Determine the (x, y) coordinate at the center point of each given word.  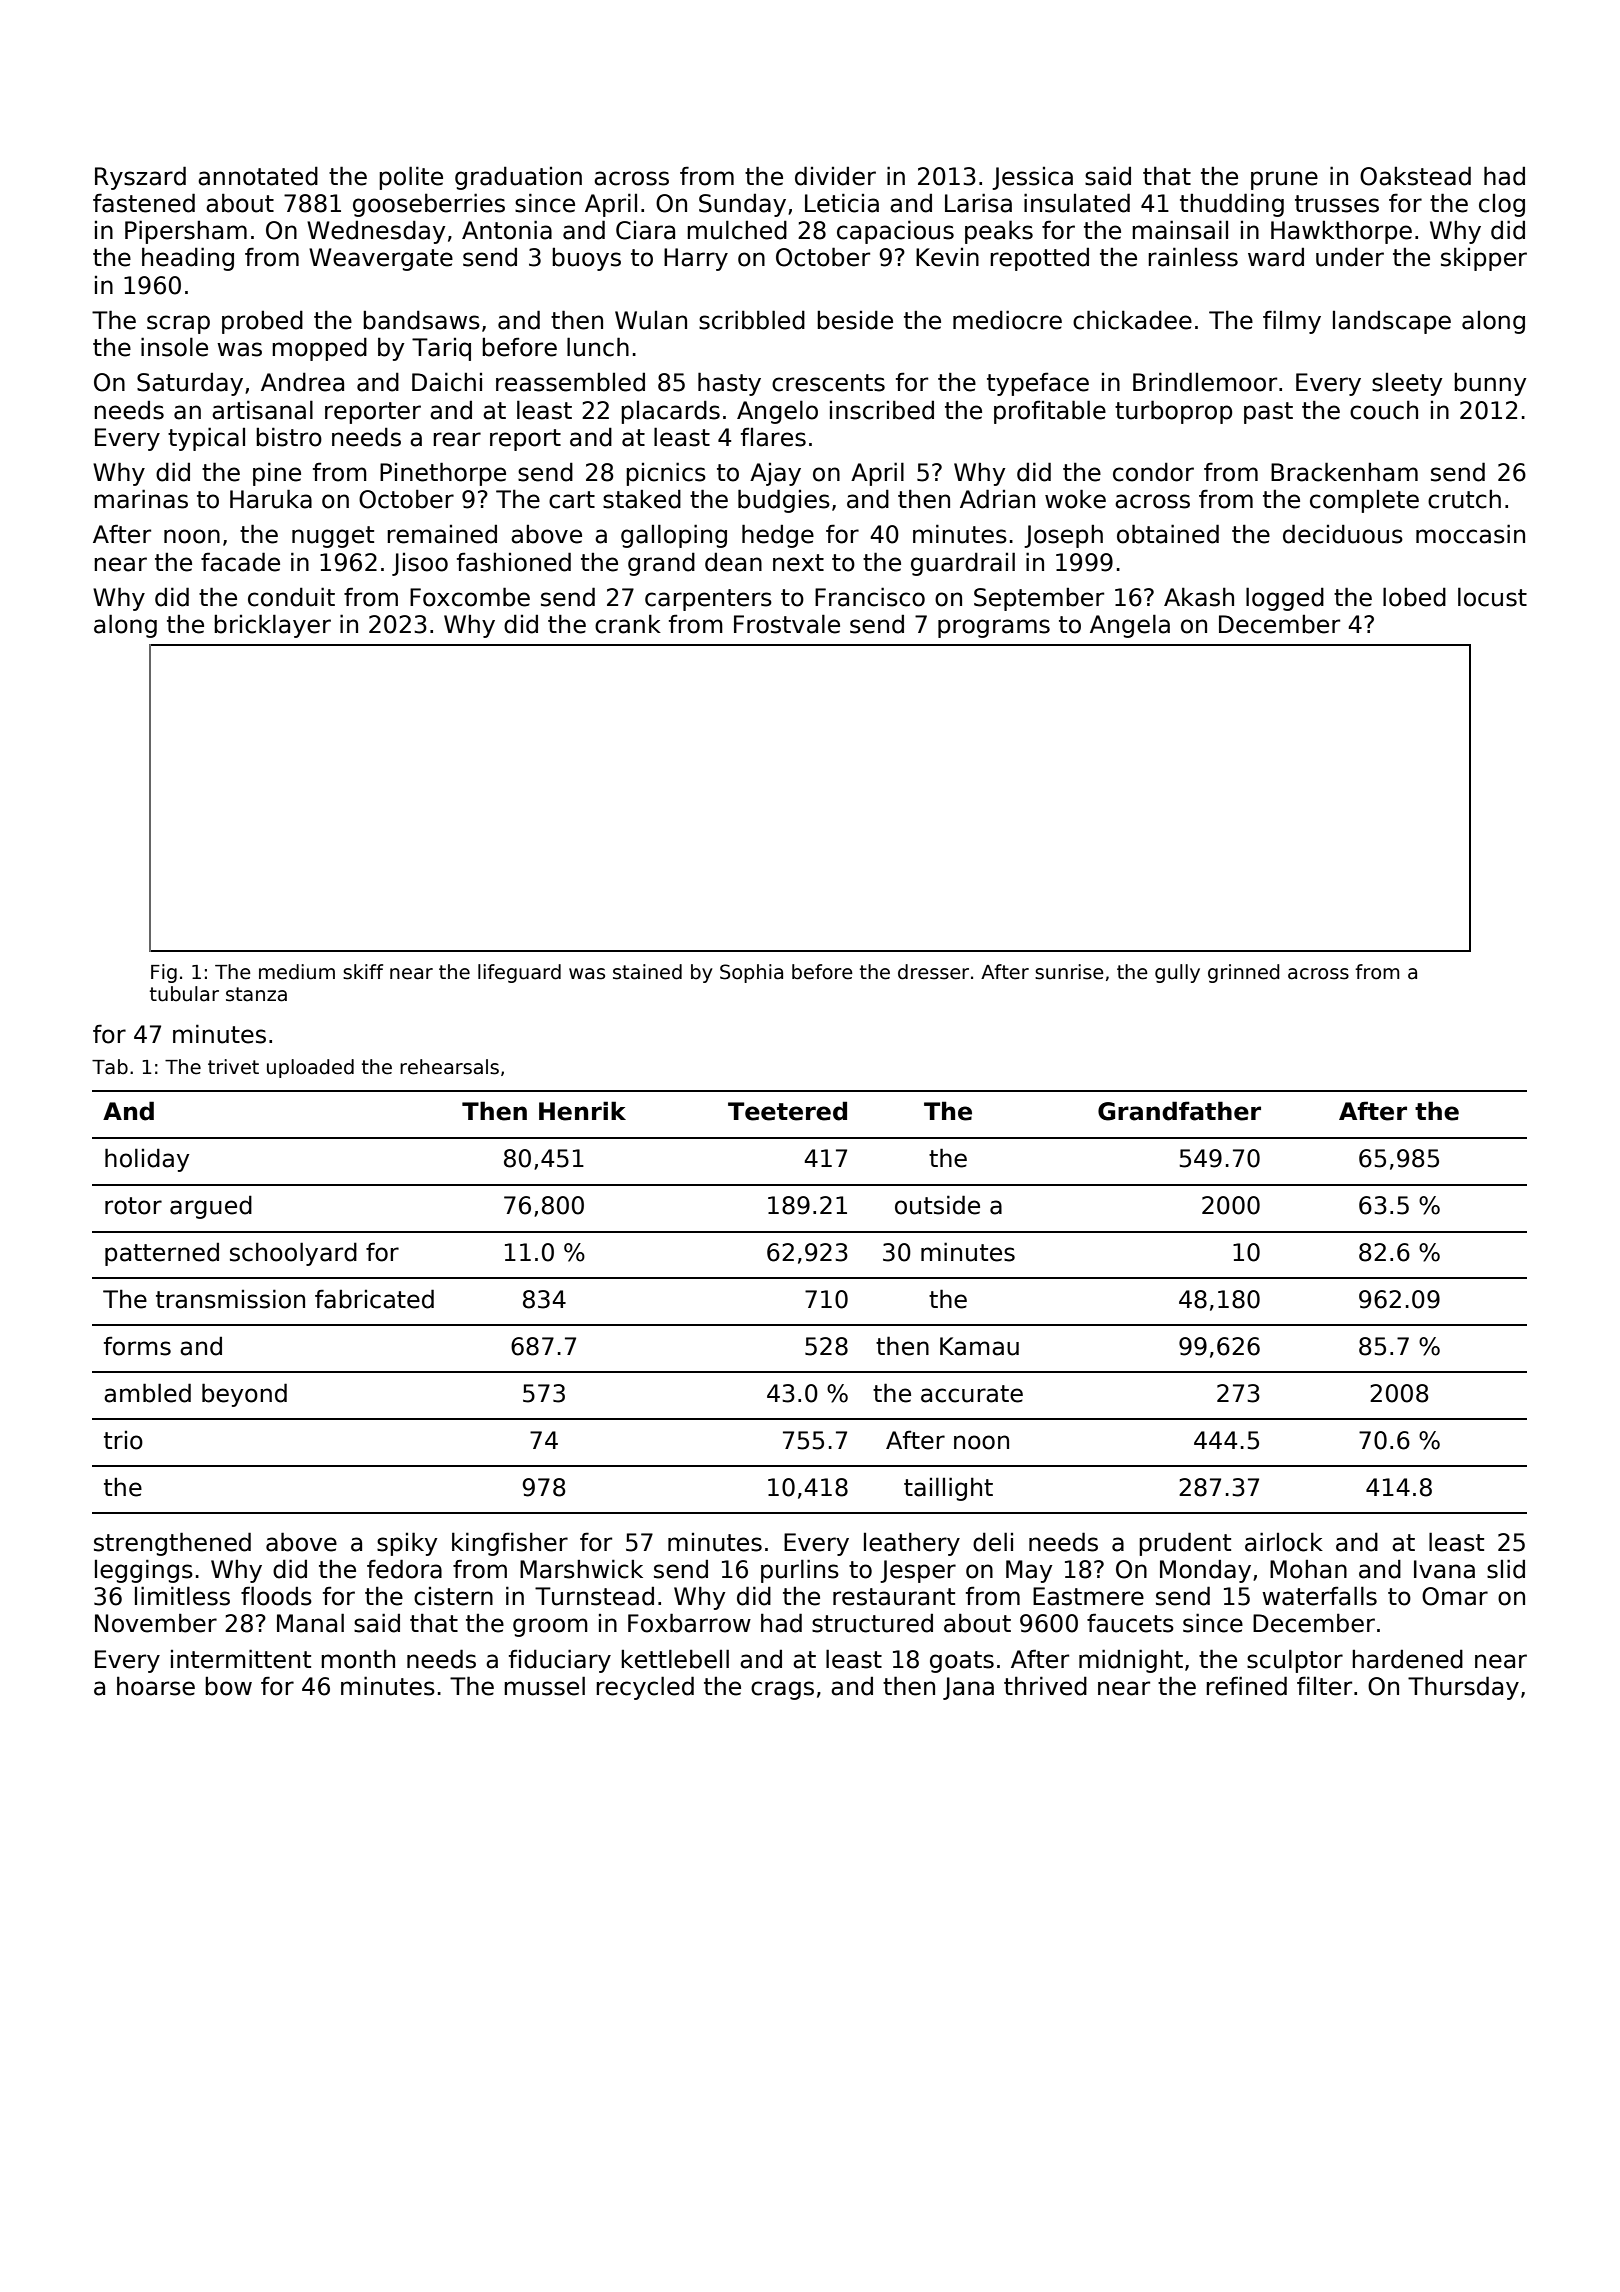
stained (647, 972)
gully (1177, 973)
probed (262, 322)
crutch (1464, 499)
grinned (1244, 973)
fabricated (374, 1299)
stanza (256, 994)
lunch (598, 347)
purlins (800, 1571)
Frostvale (787, 624)
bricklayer (272, 626)
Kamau (979, 1346)
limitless (182, 1596)
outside (937, 1205)
